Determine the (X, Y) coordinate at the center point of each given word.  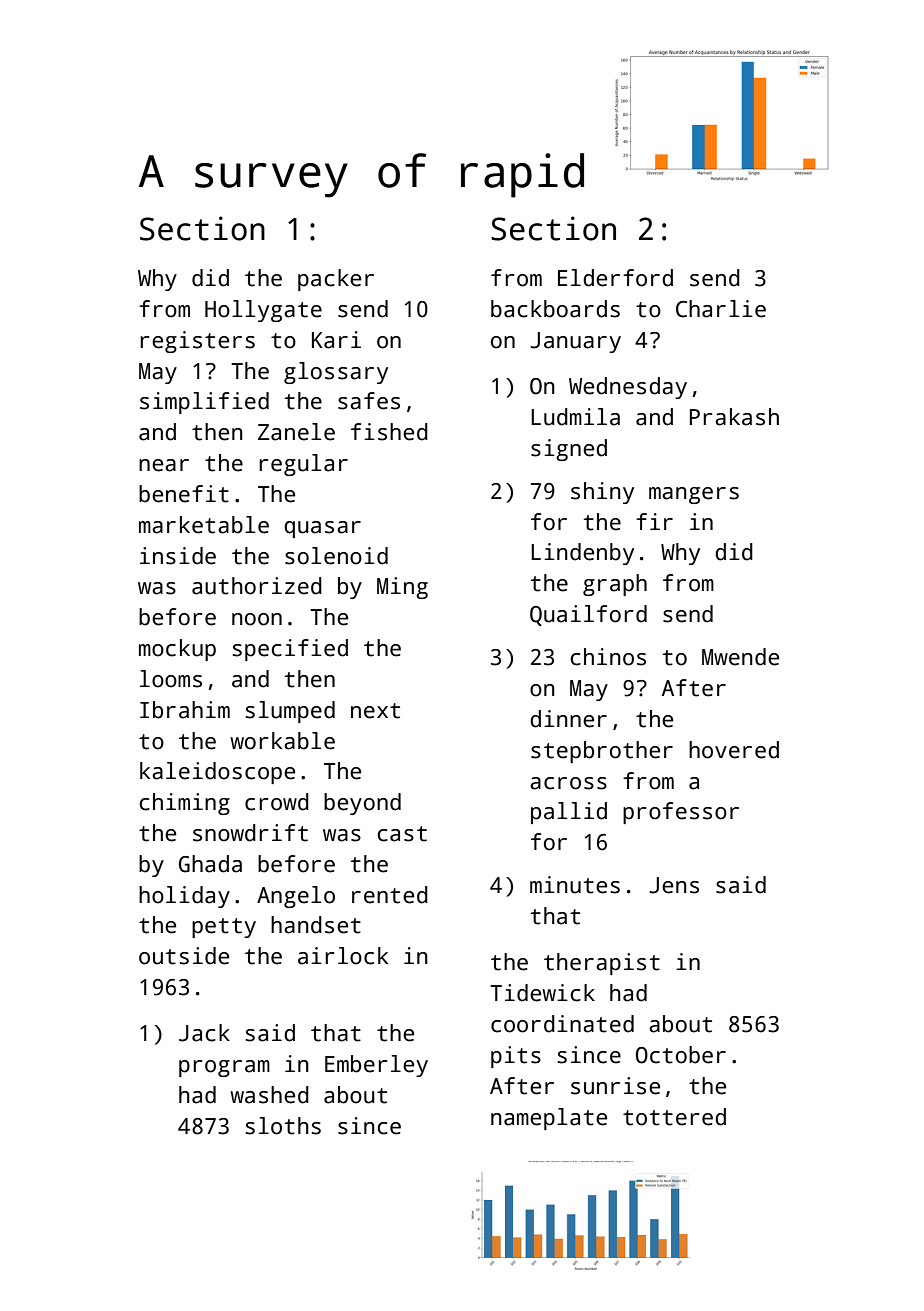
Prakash (734, 417)
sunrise (615, 1086)
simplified (204, 403)
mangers (694, 495)
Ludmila (575, 417)
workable (282, 741)
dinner (568, 719)
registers (197, 342)
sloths (283, 1126)
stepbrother (602, 752)
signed (569, 450)
